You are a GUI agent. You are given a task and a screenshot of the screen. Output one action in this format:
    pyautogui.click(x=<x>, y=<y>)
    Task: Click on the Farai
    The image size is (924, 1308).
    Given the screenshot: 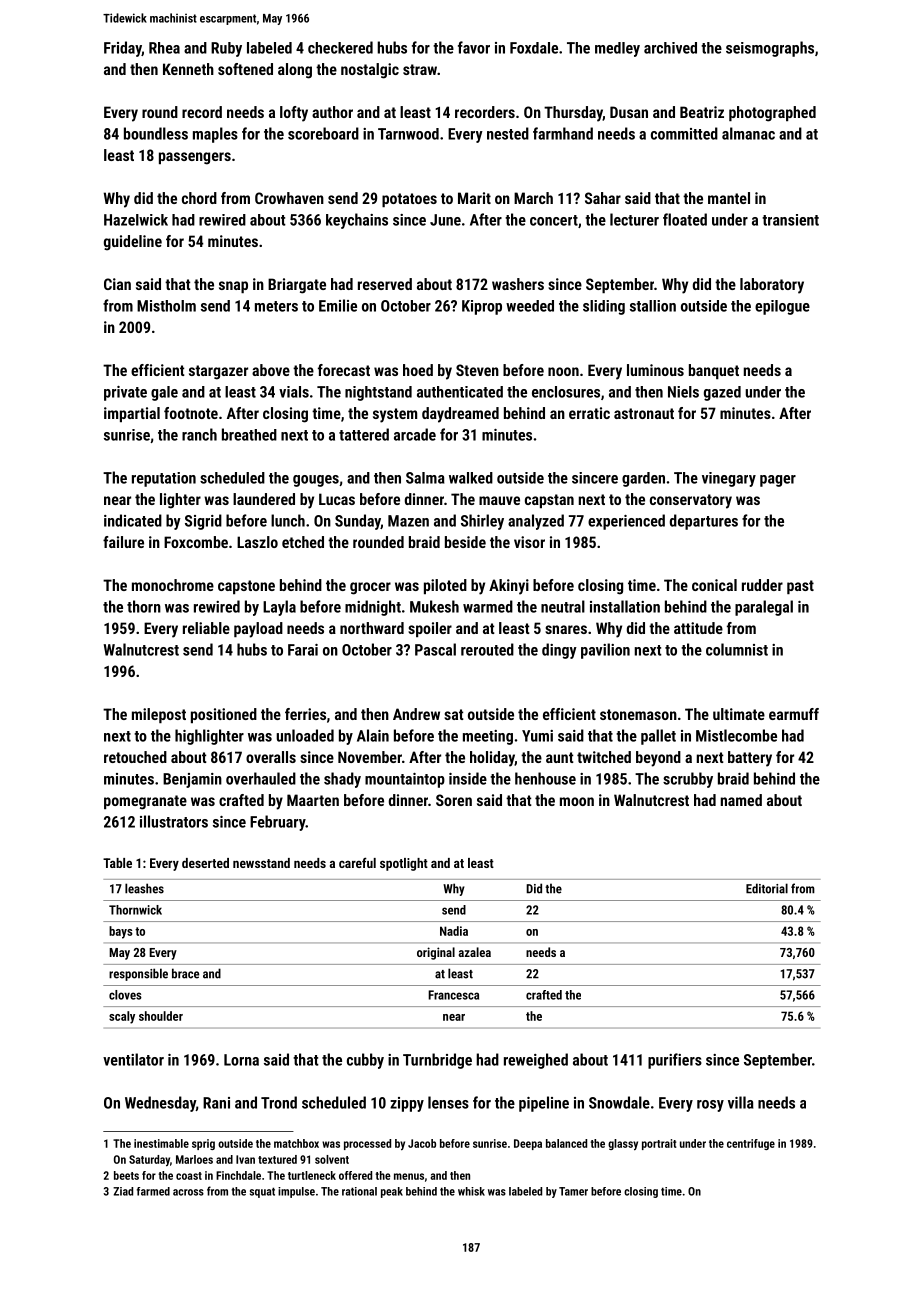 What is the action you would take?
    pyautogui.click(x=303, y=650)
